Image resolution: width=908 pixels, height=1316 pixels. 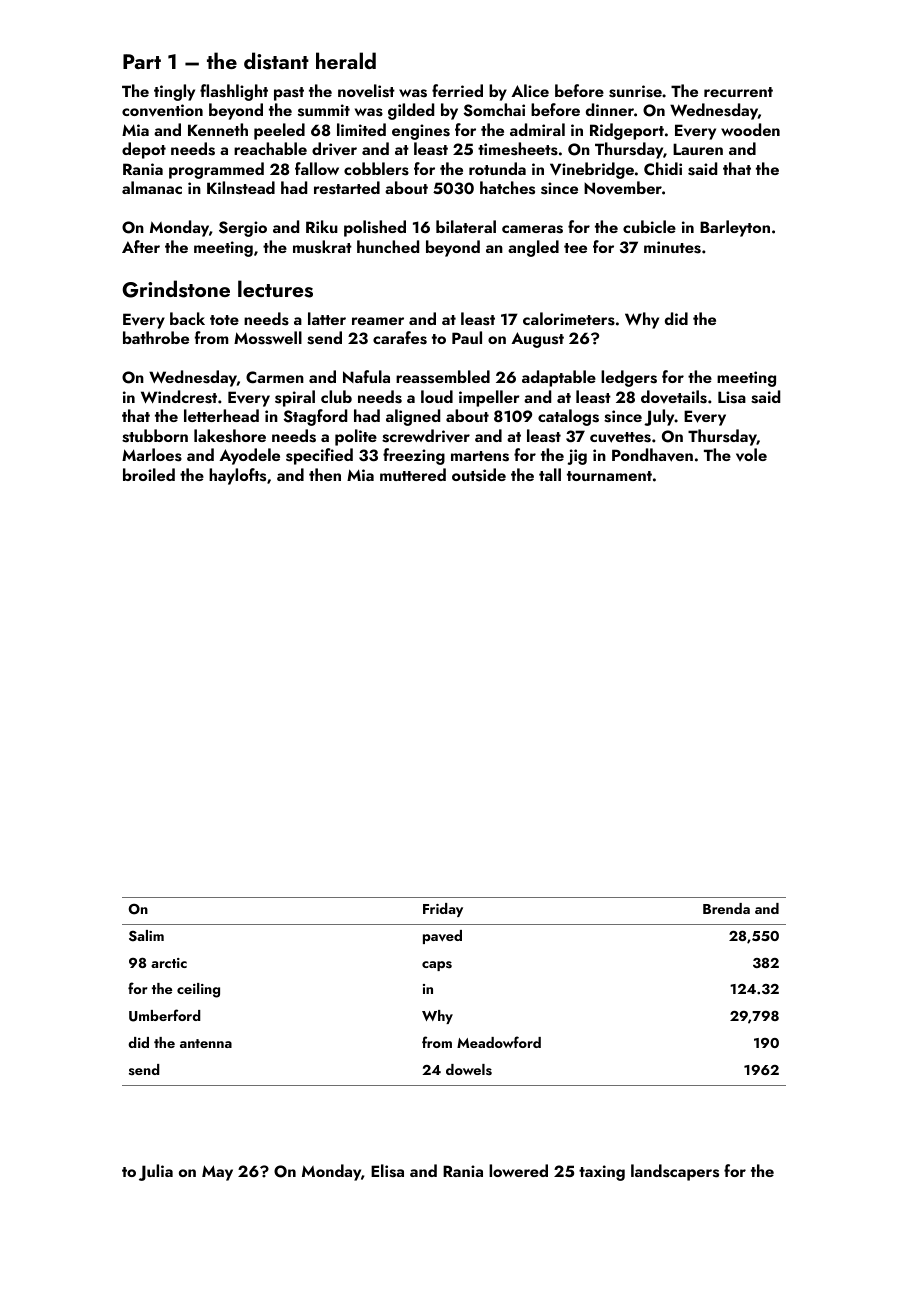 I want to click on After, so click(x=141, y=246).
